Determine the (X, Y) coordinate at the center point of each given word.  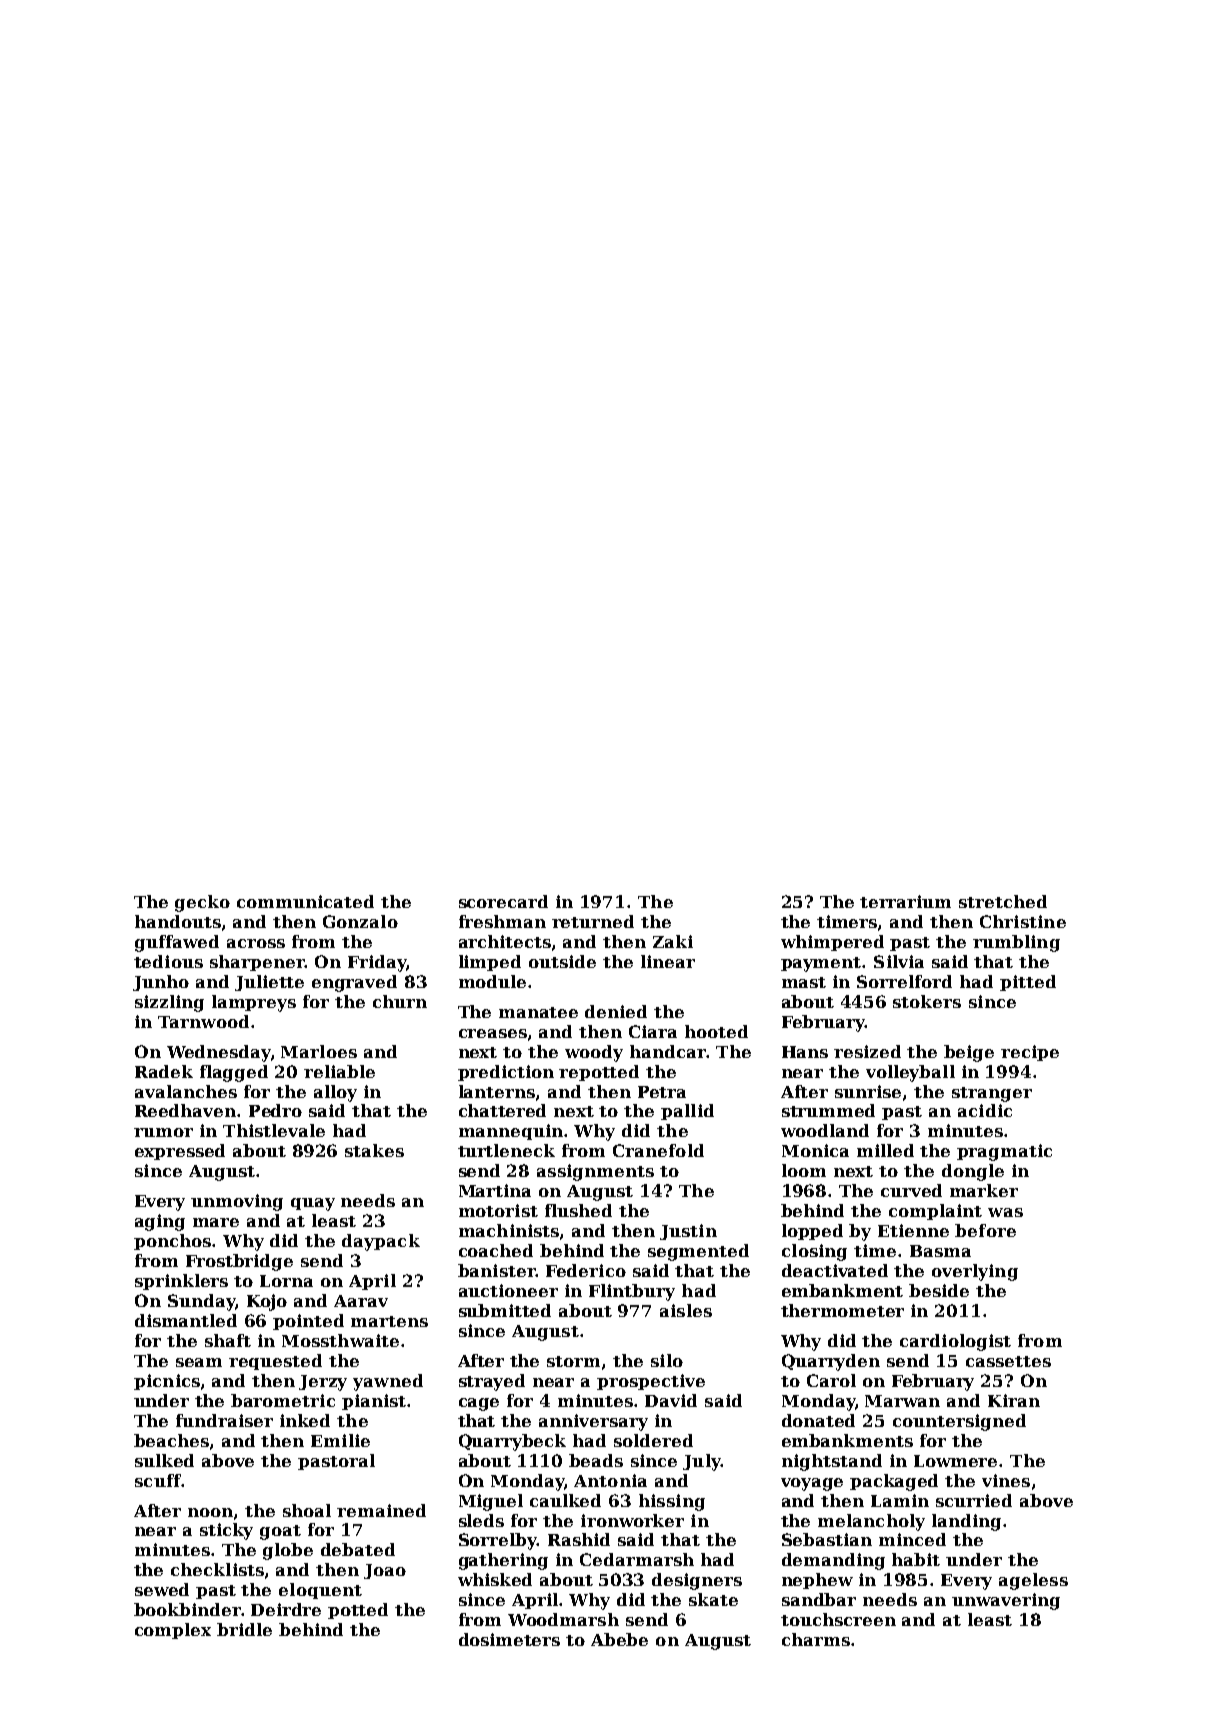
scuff (158, 1480)
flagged (234, 1073)
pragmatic (1004, 1152)
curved (911, 1190)
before (985, 1230)
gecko (202, 903)
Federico (586, 1270)
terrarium (905, 901)
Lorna (286, 1281)
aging (160, 1222)
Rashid (579, 1539)
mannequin (511, 1132)
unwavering (1006, 1601)
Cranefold (658, 1150)
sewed (162, 1589)
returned (593, 921)
